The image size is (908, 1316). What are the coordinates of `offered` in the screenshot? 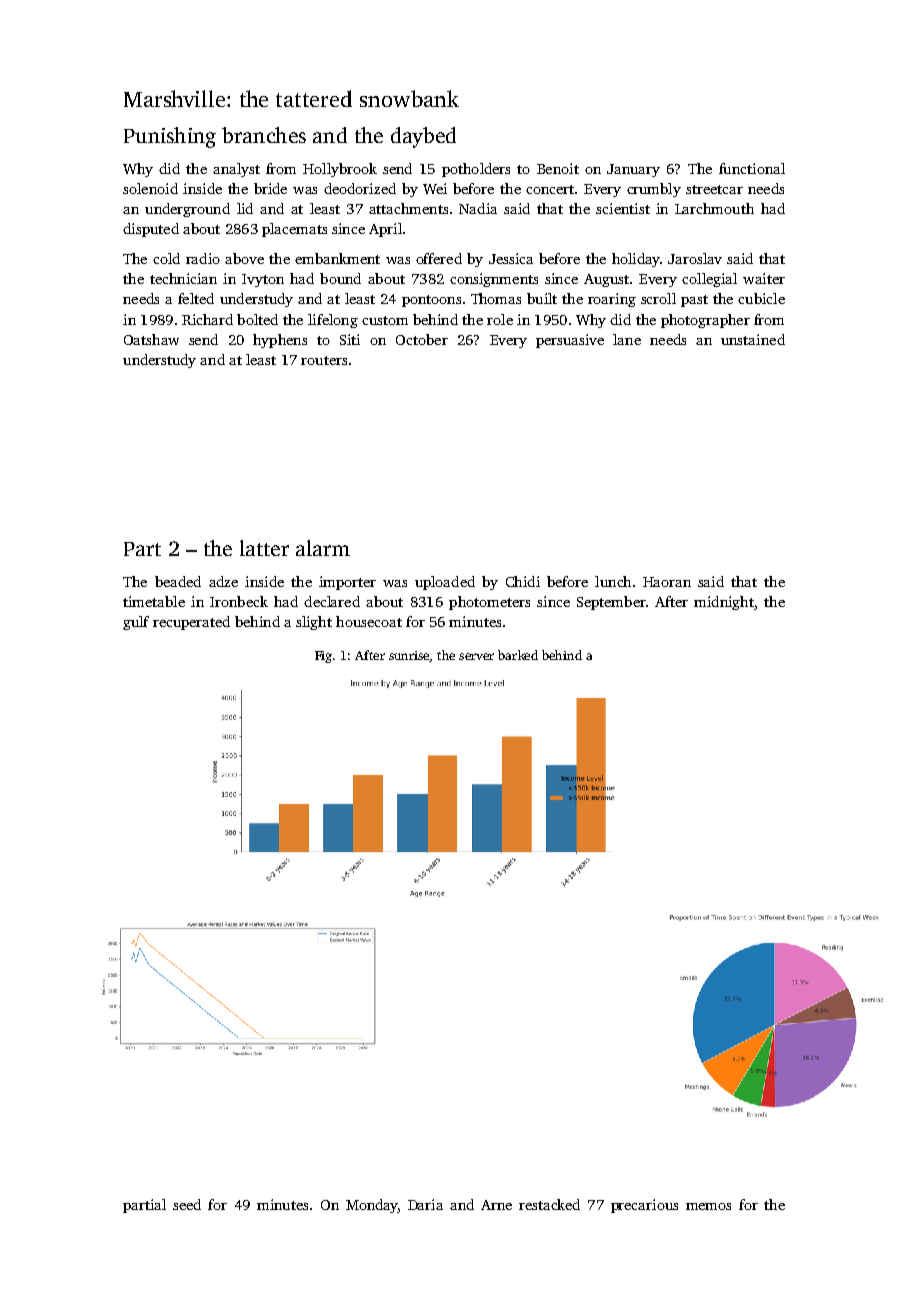 It's located at (439, 258).
